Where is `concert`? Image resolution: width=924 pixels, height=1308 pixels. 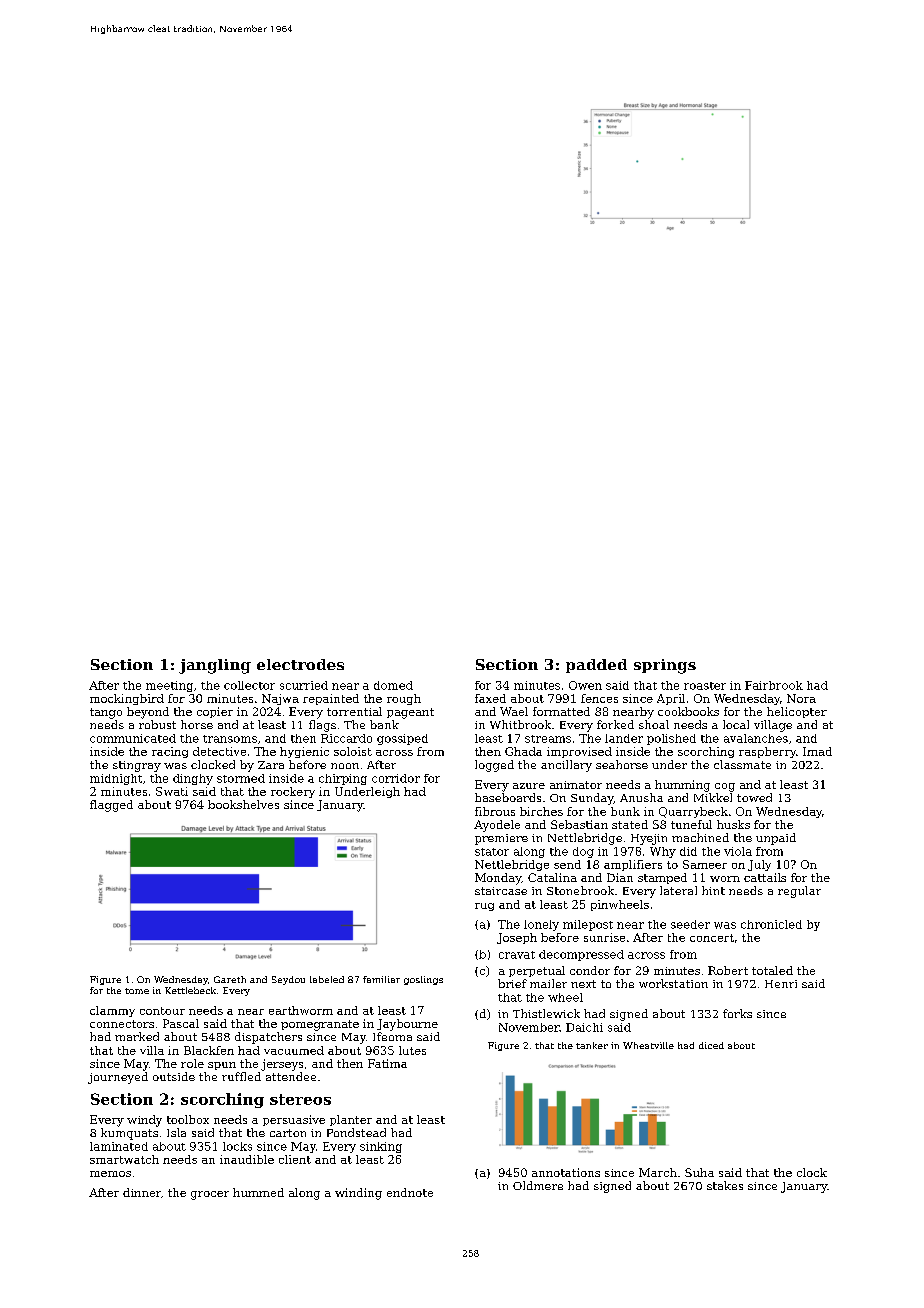 concert is located at coordinates (712, 938).
